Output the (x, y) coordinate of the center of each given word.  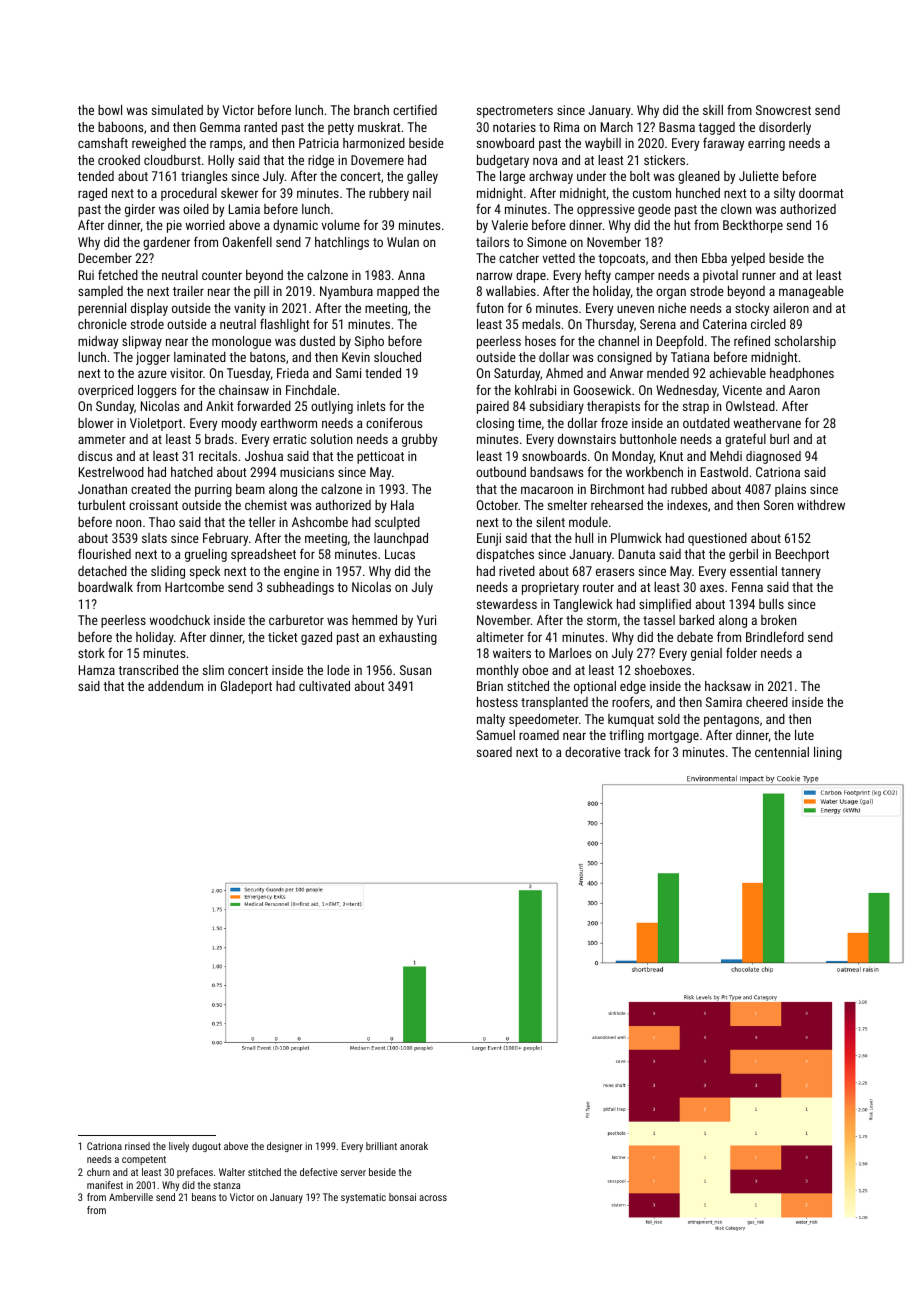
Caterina (725, 324)
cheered (767, 702)
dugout (206, 1147)
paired (493, 407)
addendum (175, 686)
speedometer (544, 720)
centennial (782, 752)
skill (713, 110)
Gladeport (246, 687)
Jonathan (102, 489)
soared (494, 752)
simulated (177, 110)
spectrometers (515, 112)
